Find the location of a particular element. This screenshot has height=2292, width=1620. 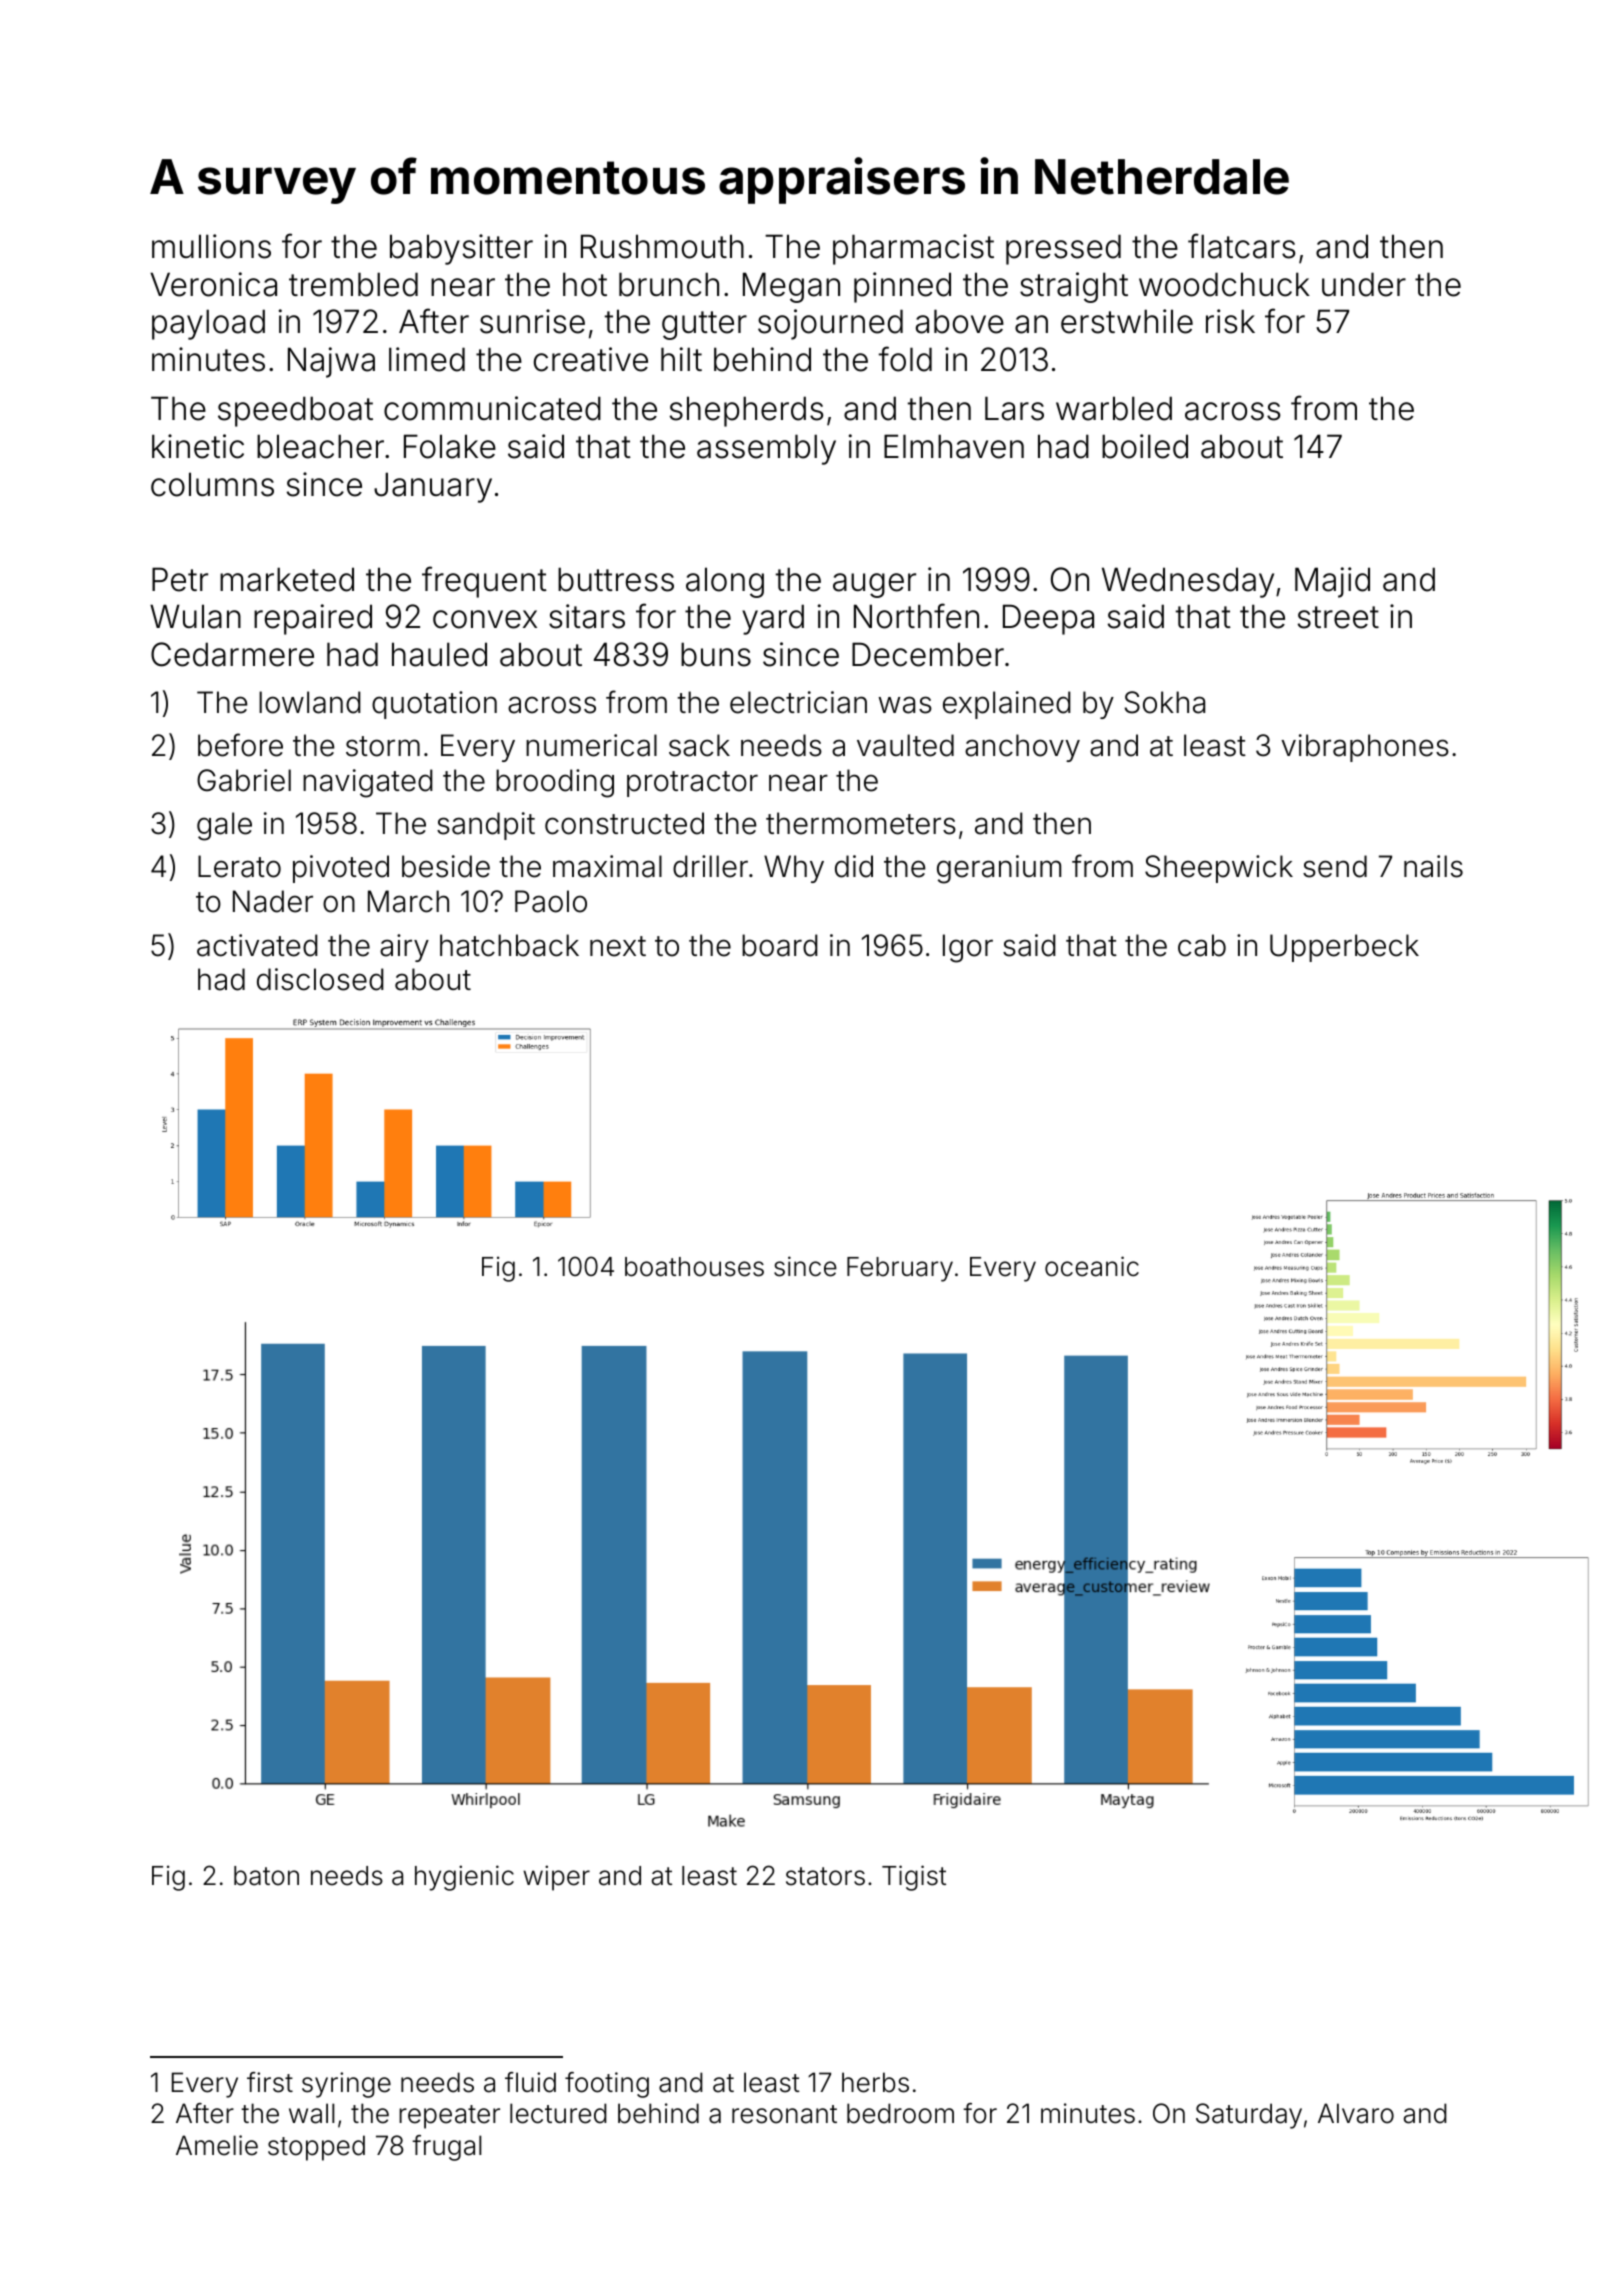

Alvaro is located at coordinates (1356, 2113).
